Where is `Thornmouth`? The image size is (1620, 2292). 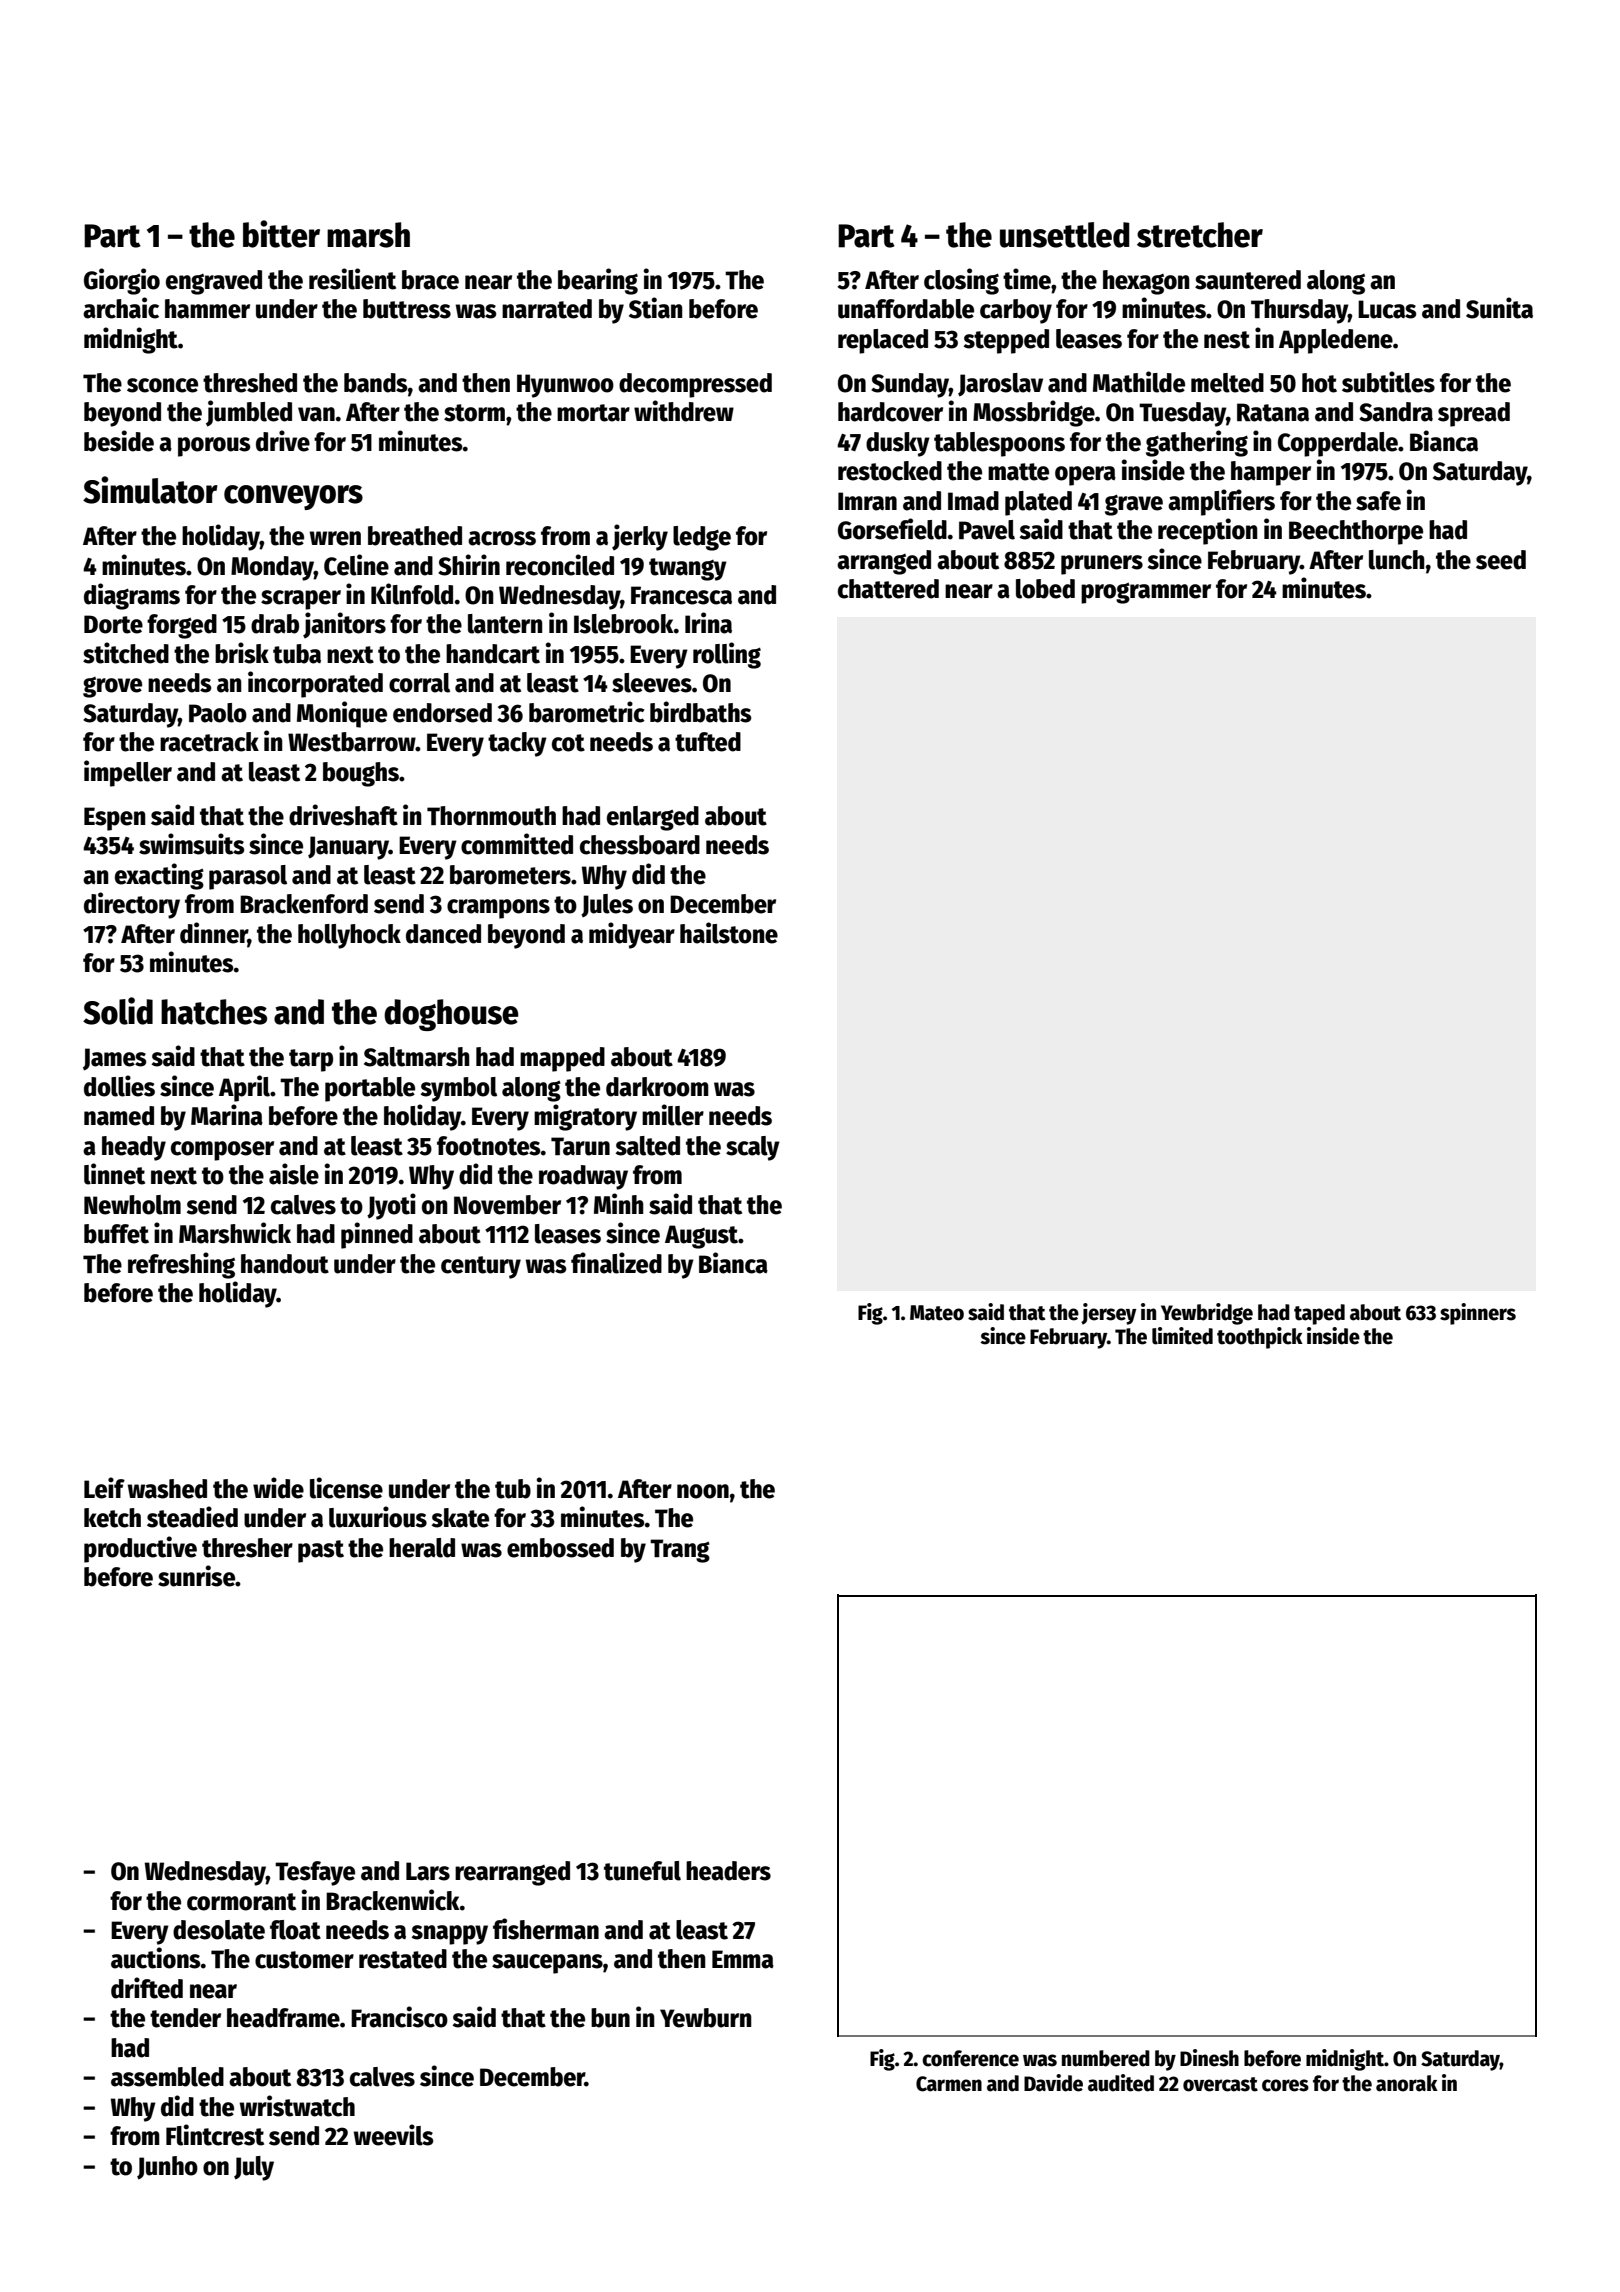 Thornmouth is located at coordinates (491, 816).
